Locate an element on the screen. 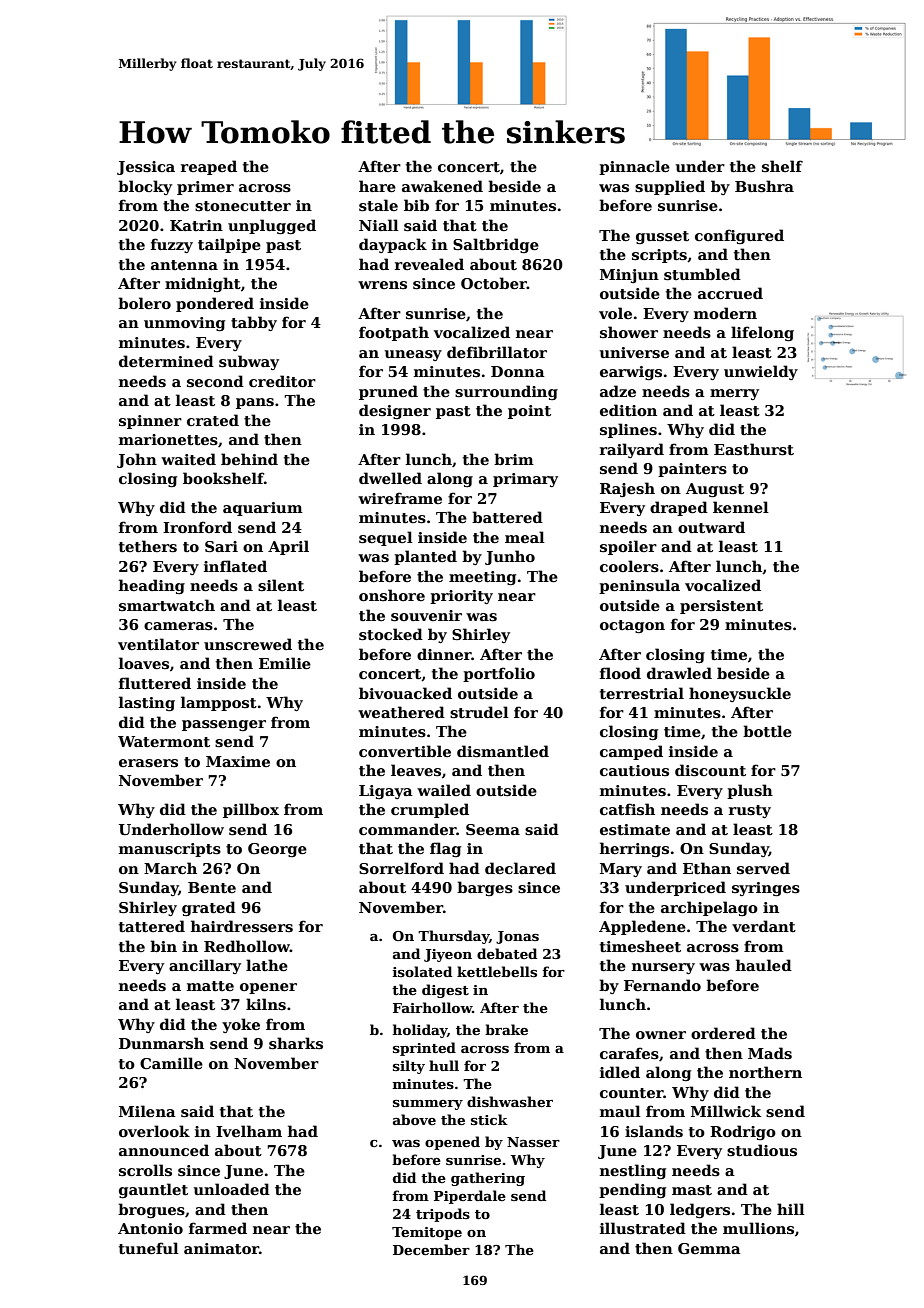  Jessica is located at coordinates (146, 168).
